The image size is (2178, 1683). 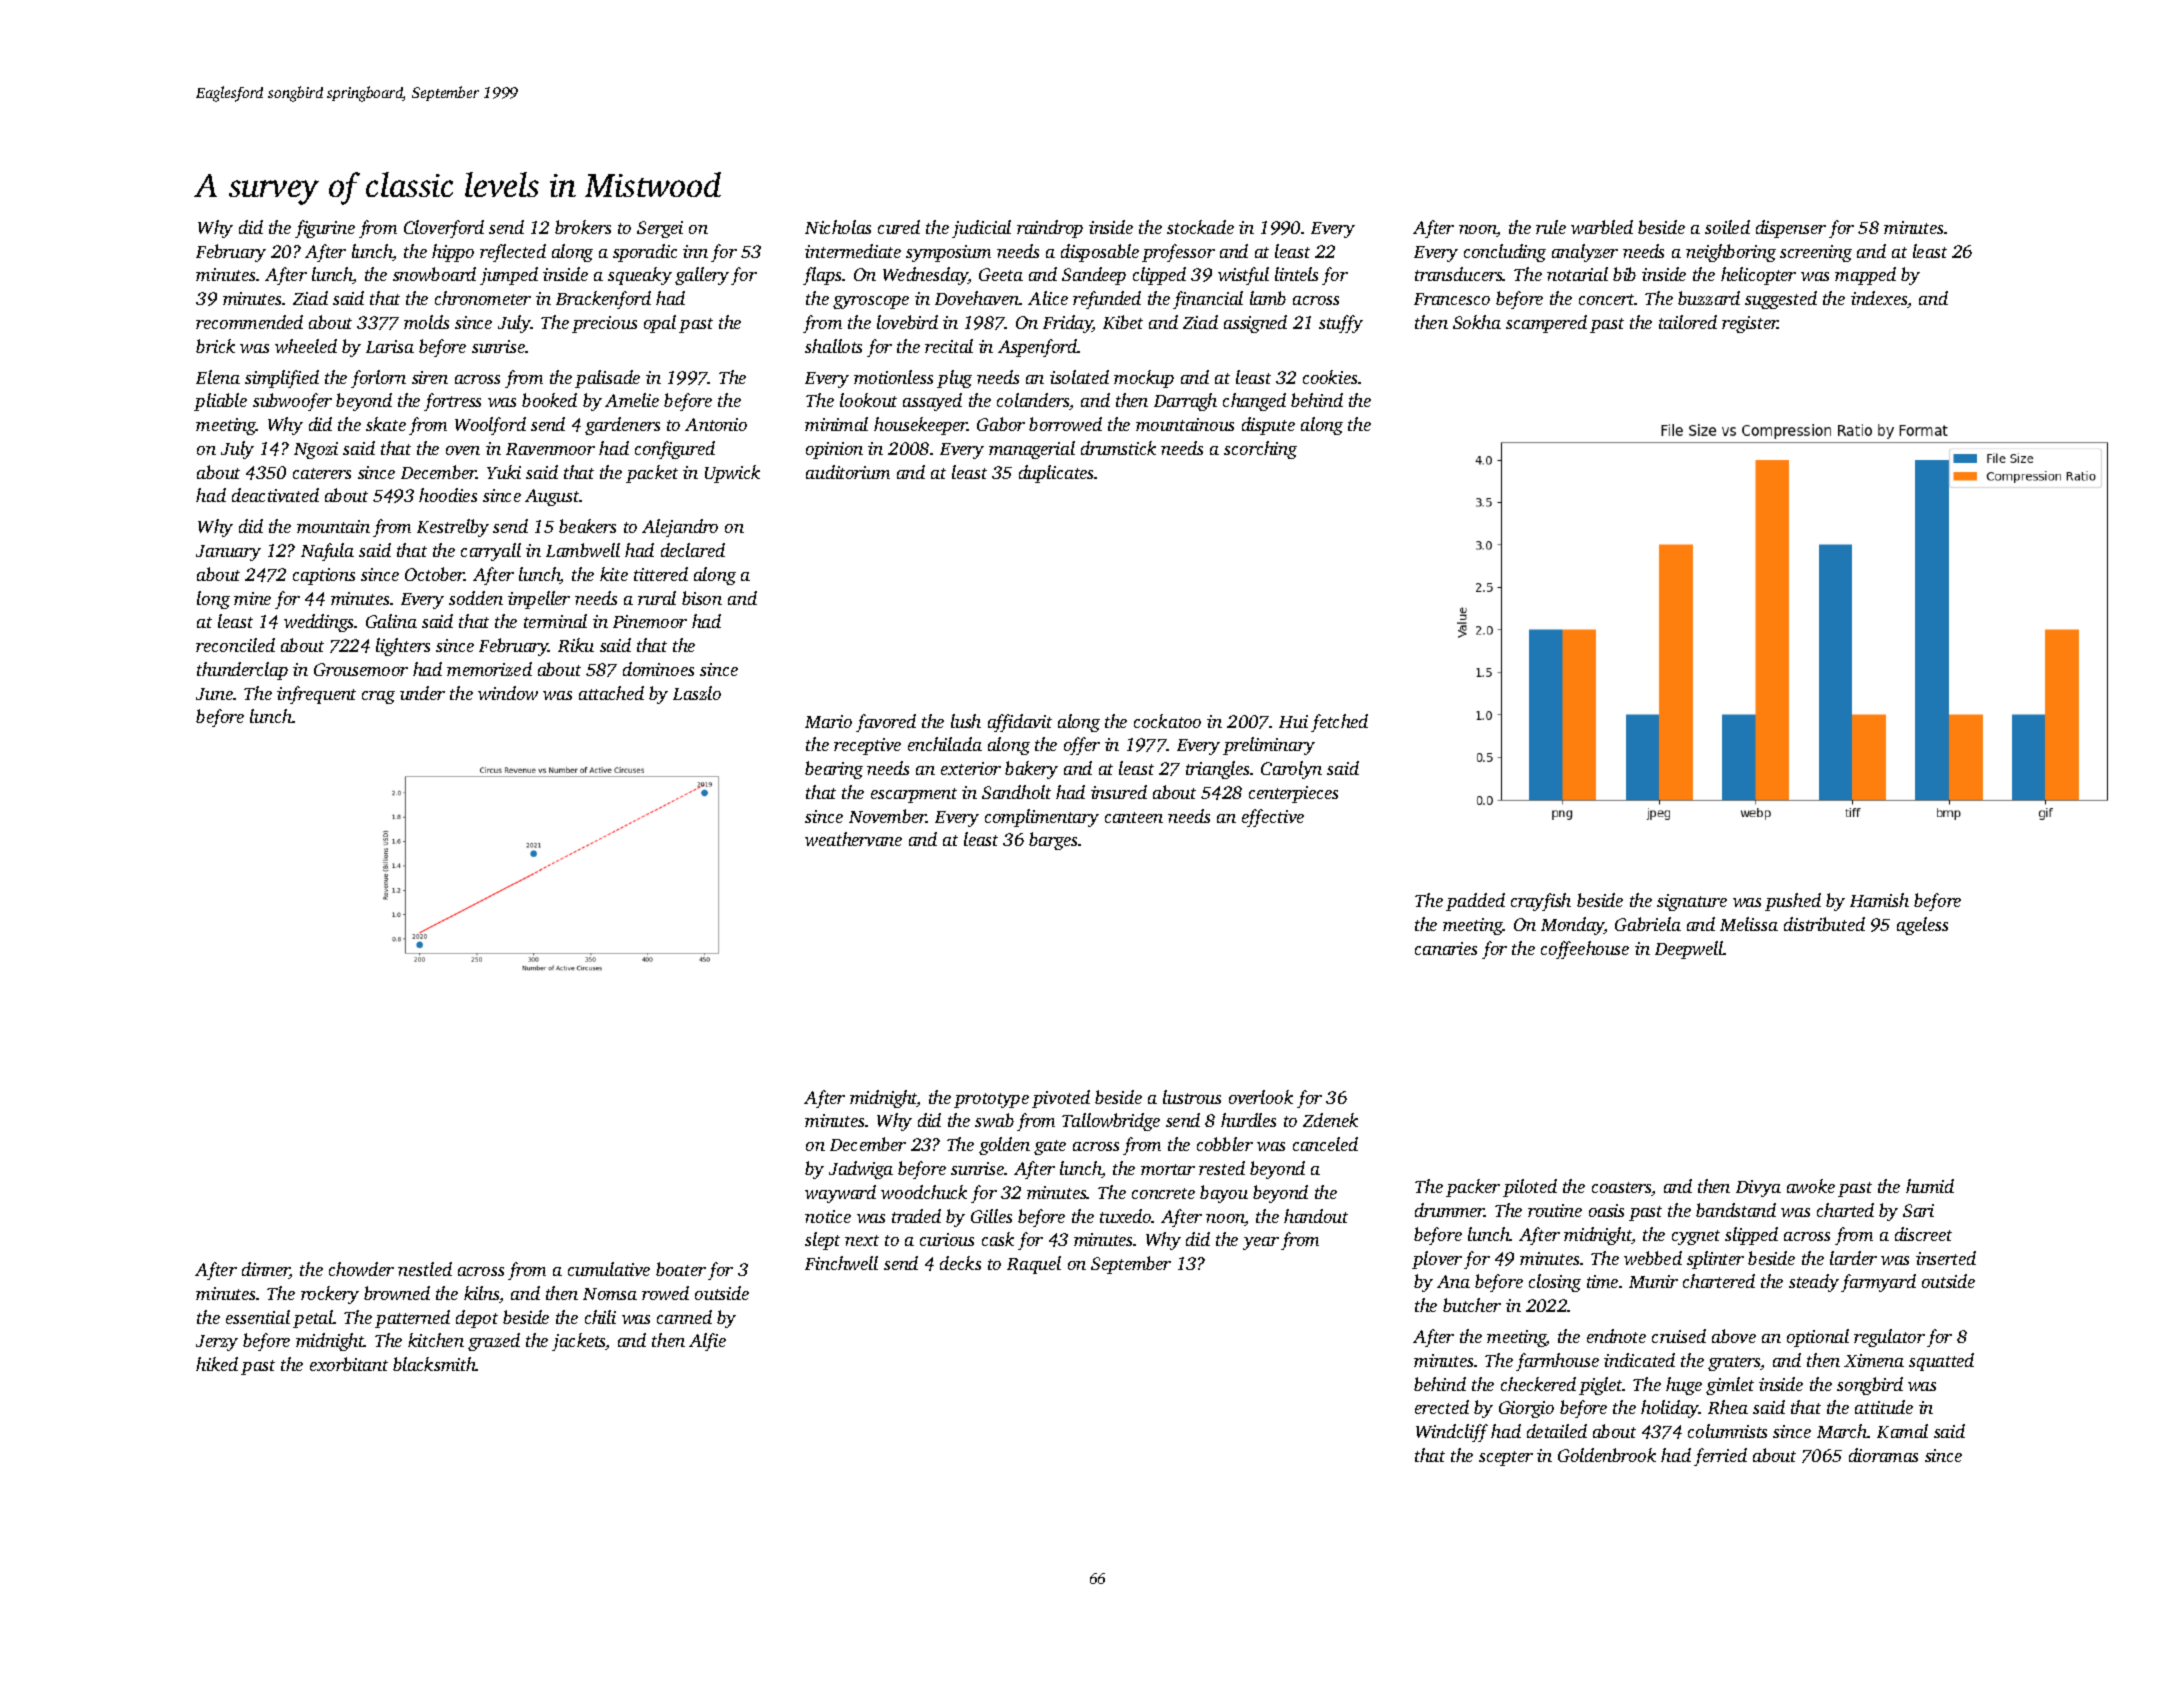 I want to click on Geeta, so click(x=1001, y=274).
